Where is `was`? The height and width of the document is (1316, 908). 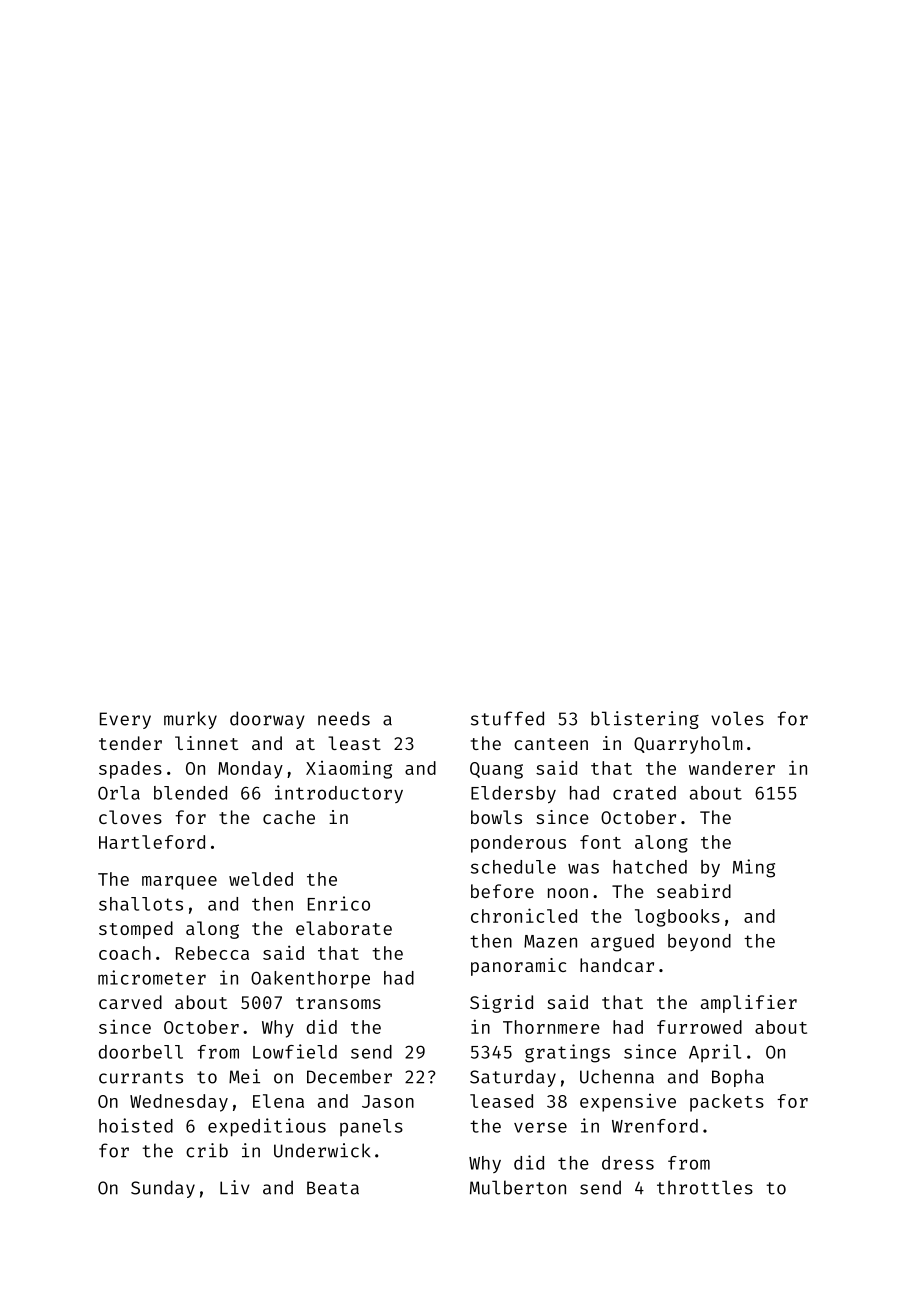 was is located at coordinates (583, 868).
